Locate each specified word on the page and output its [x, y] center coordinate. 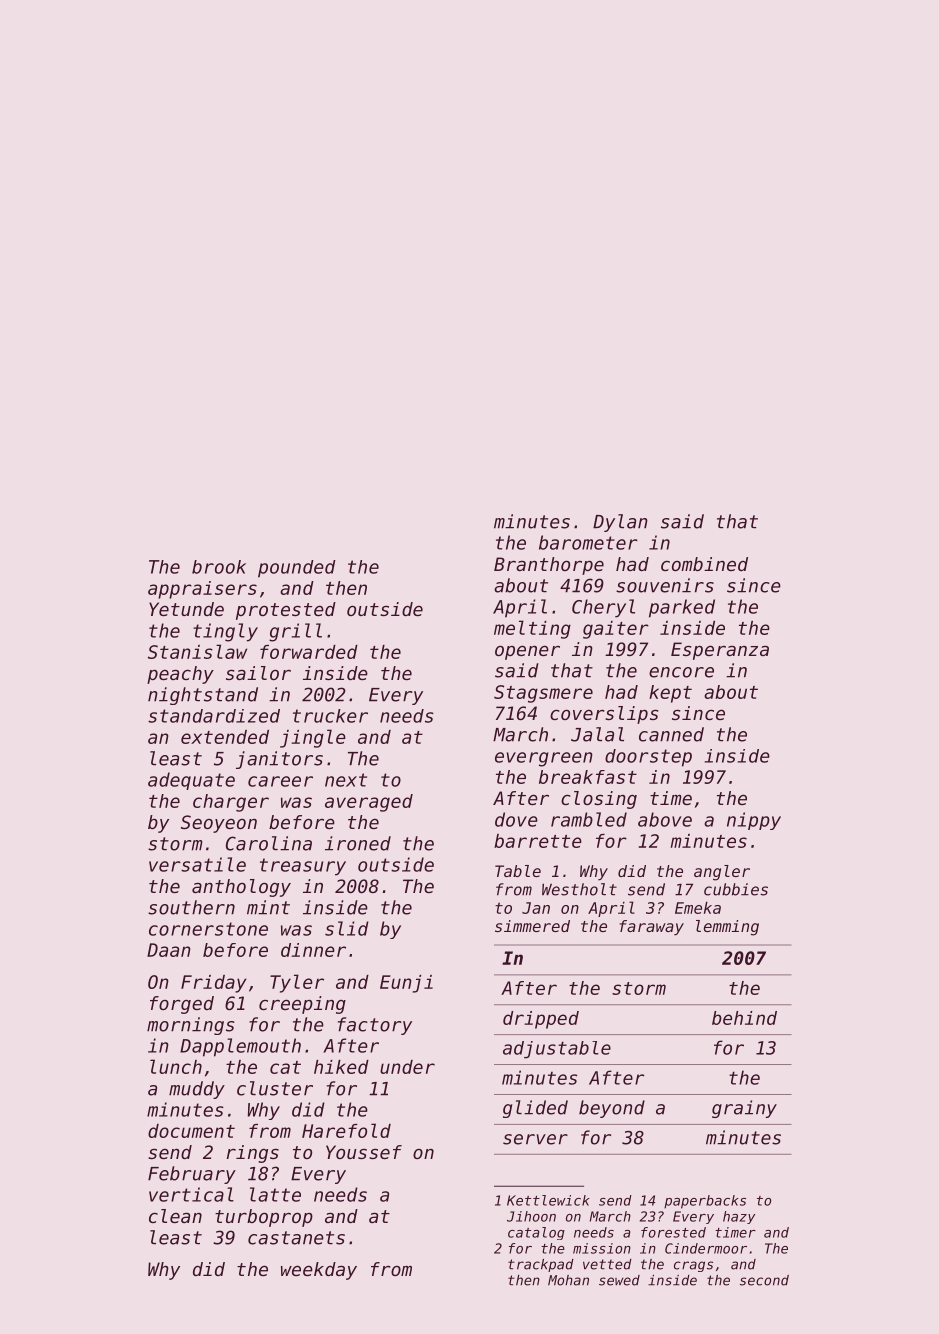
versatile [197, 864]
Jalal [597, 734]
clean [175, 1216]
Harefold [346, 1130]
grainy [744, 1109]
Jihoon [531, 1216]
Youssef [364, 1152]
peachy [180, 675]
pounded [297, 569]
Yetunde [186, 609]
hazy [739, 1217]
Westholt [579, 889]
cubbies [736, 889]
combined [704, 564]
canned [671, 734]
